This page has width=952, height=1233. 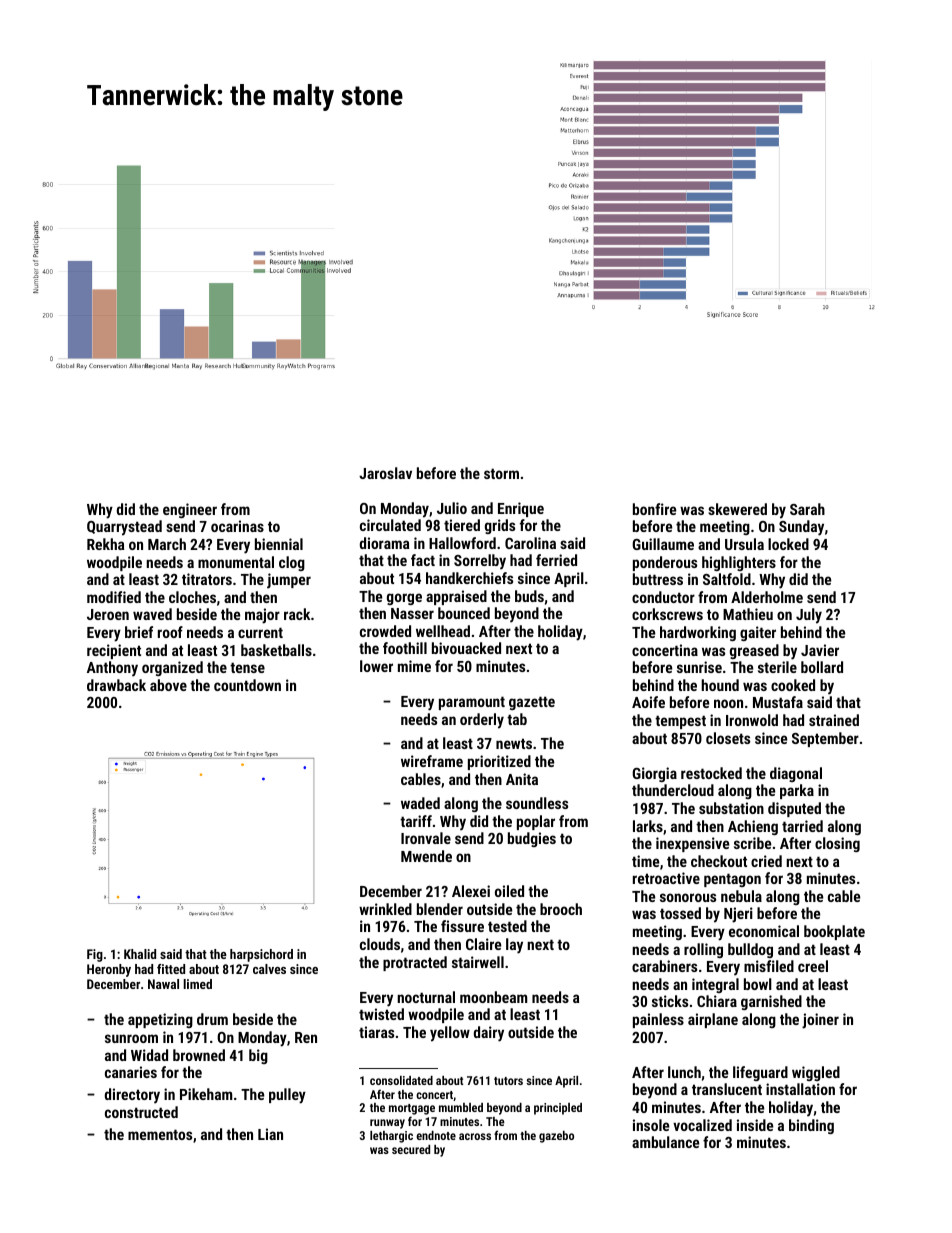 What do you see at coordinates (206, 1094) in the page?
I see `Pikeham` at bounding box center [206, 1094].
